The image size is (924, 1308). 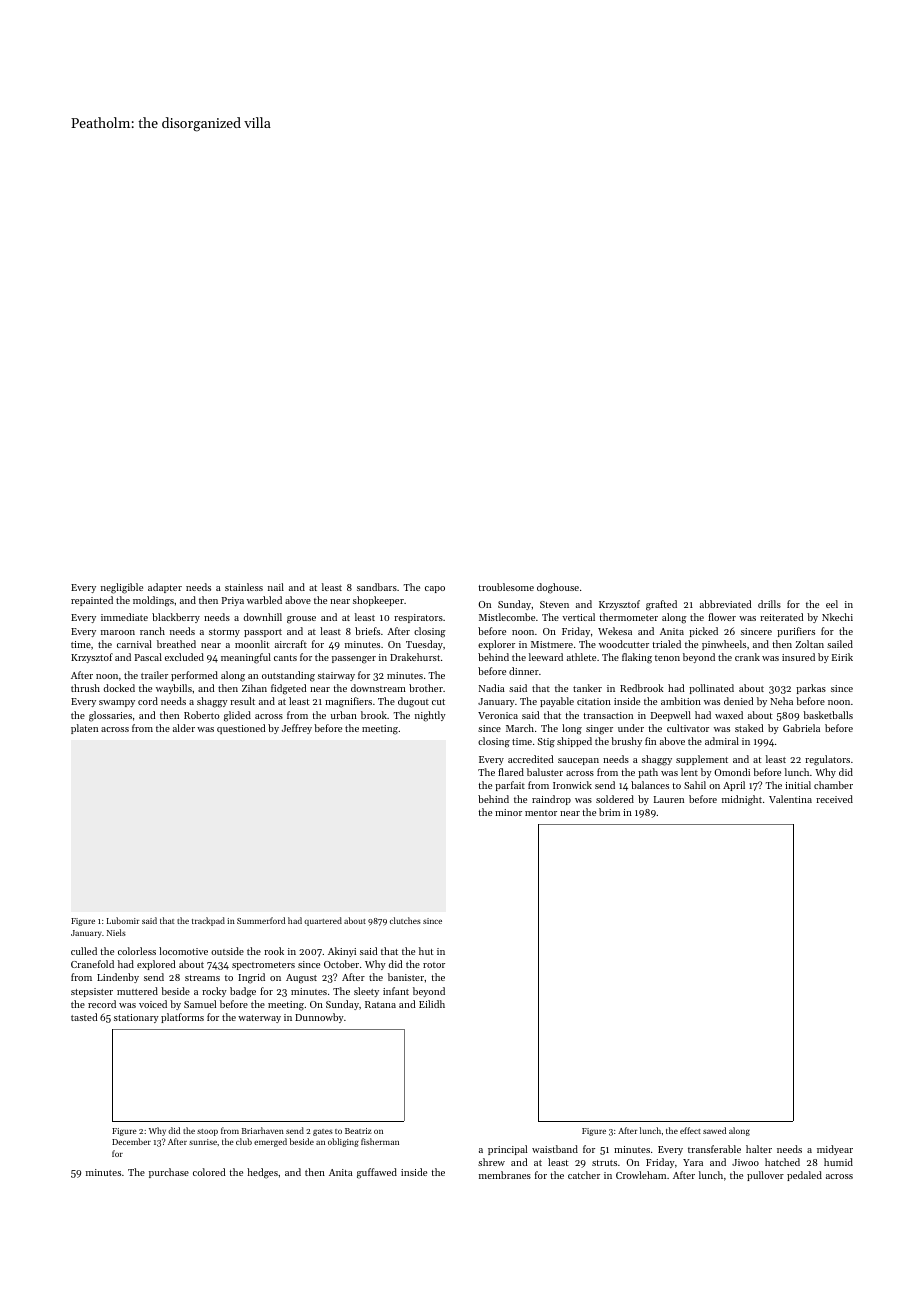 I want to click on Eilidh, so click(x=432, y=1004).
